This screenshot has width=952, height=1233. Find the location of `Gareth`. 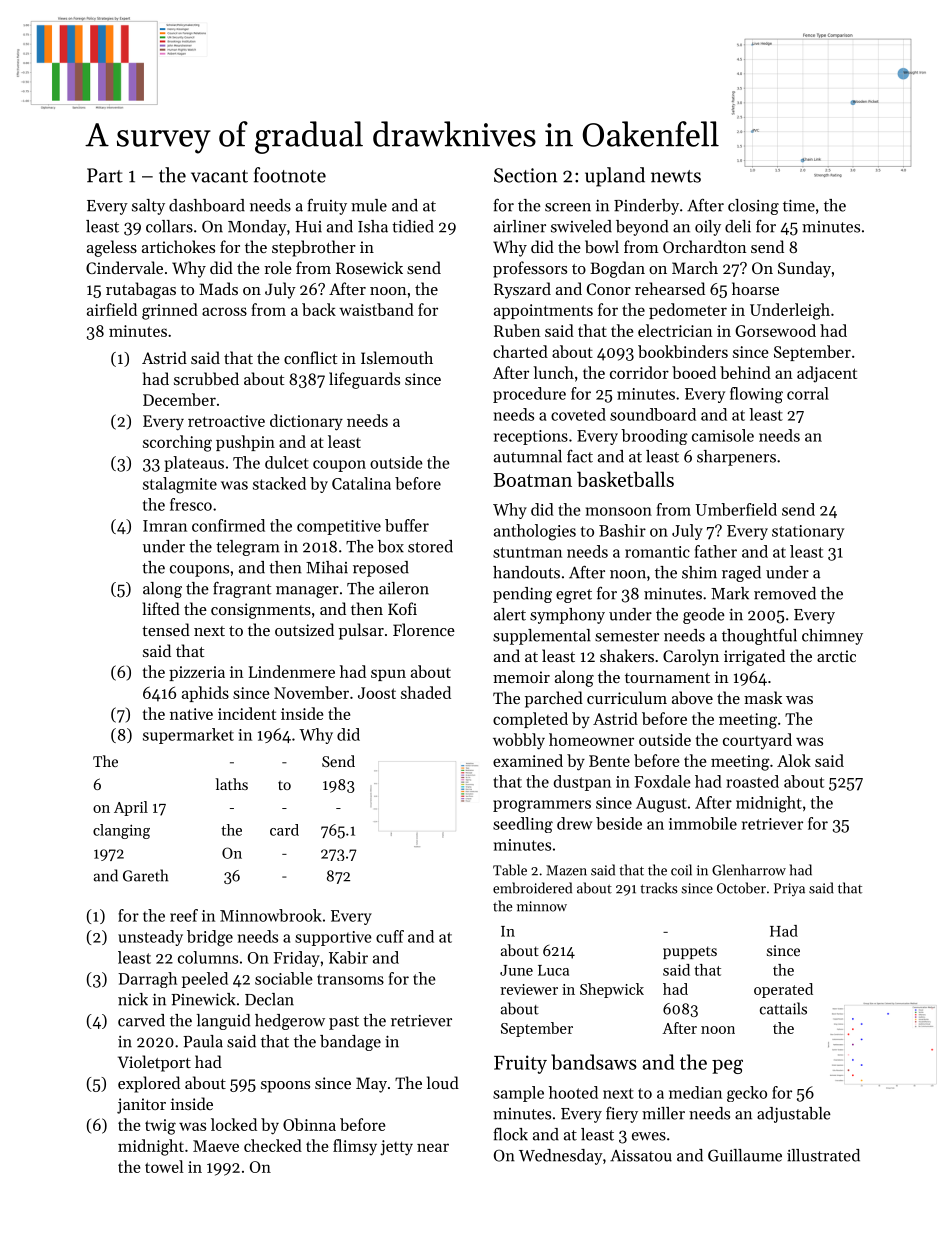

Gareth is located at coordinates (145, 875).
